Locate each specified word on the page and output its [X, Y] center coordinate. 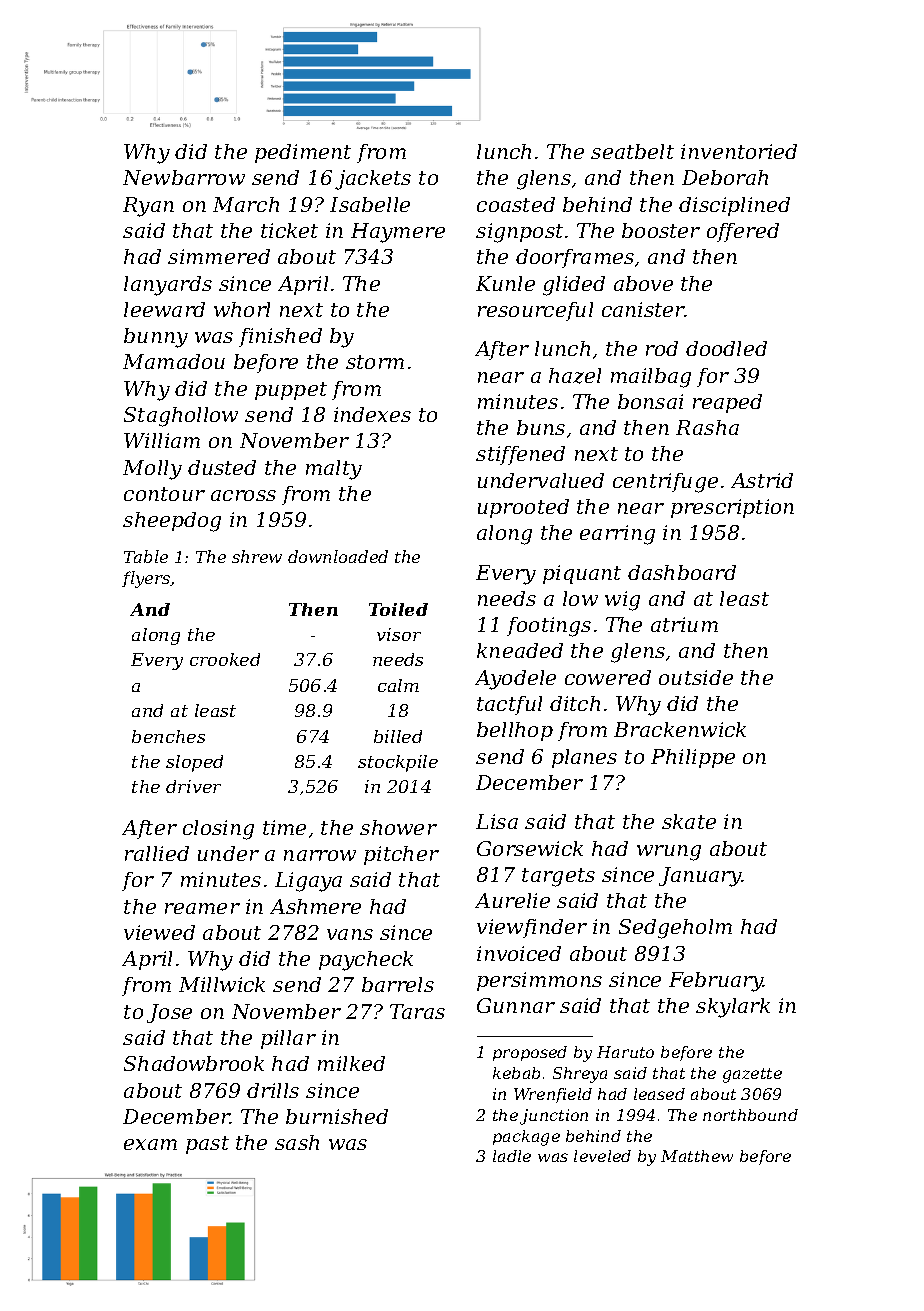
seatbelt [632, 151]
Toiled [398, 609]
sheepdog [172, 522]
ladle [512, 1156]
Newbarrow [184, 177]
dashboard [682, 572]
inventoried [739, 151]
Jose [169, 1013]
